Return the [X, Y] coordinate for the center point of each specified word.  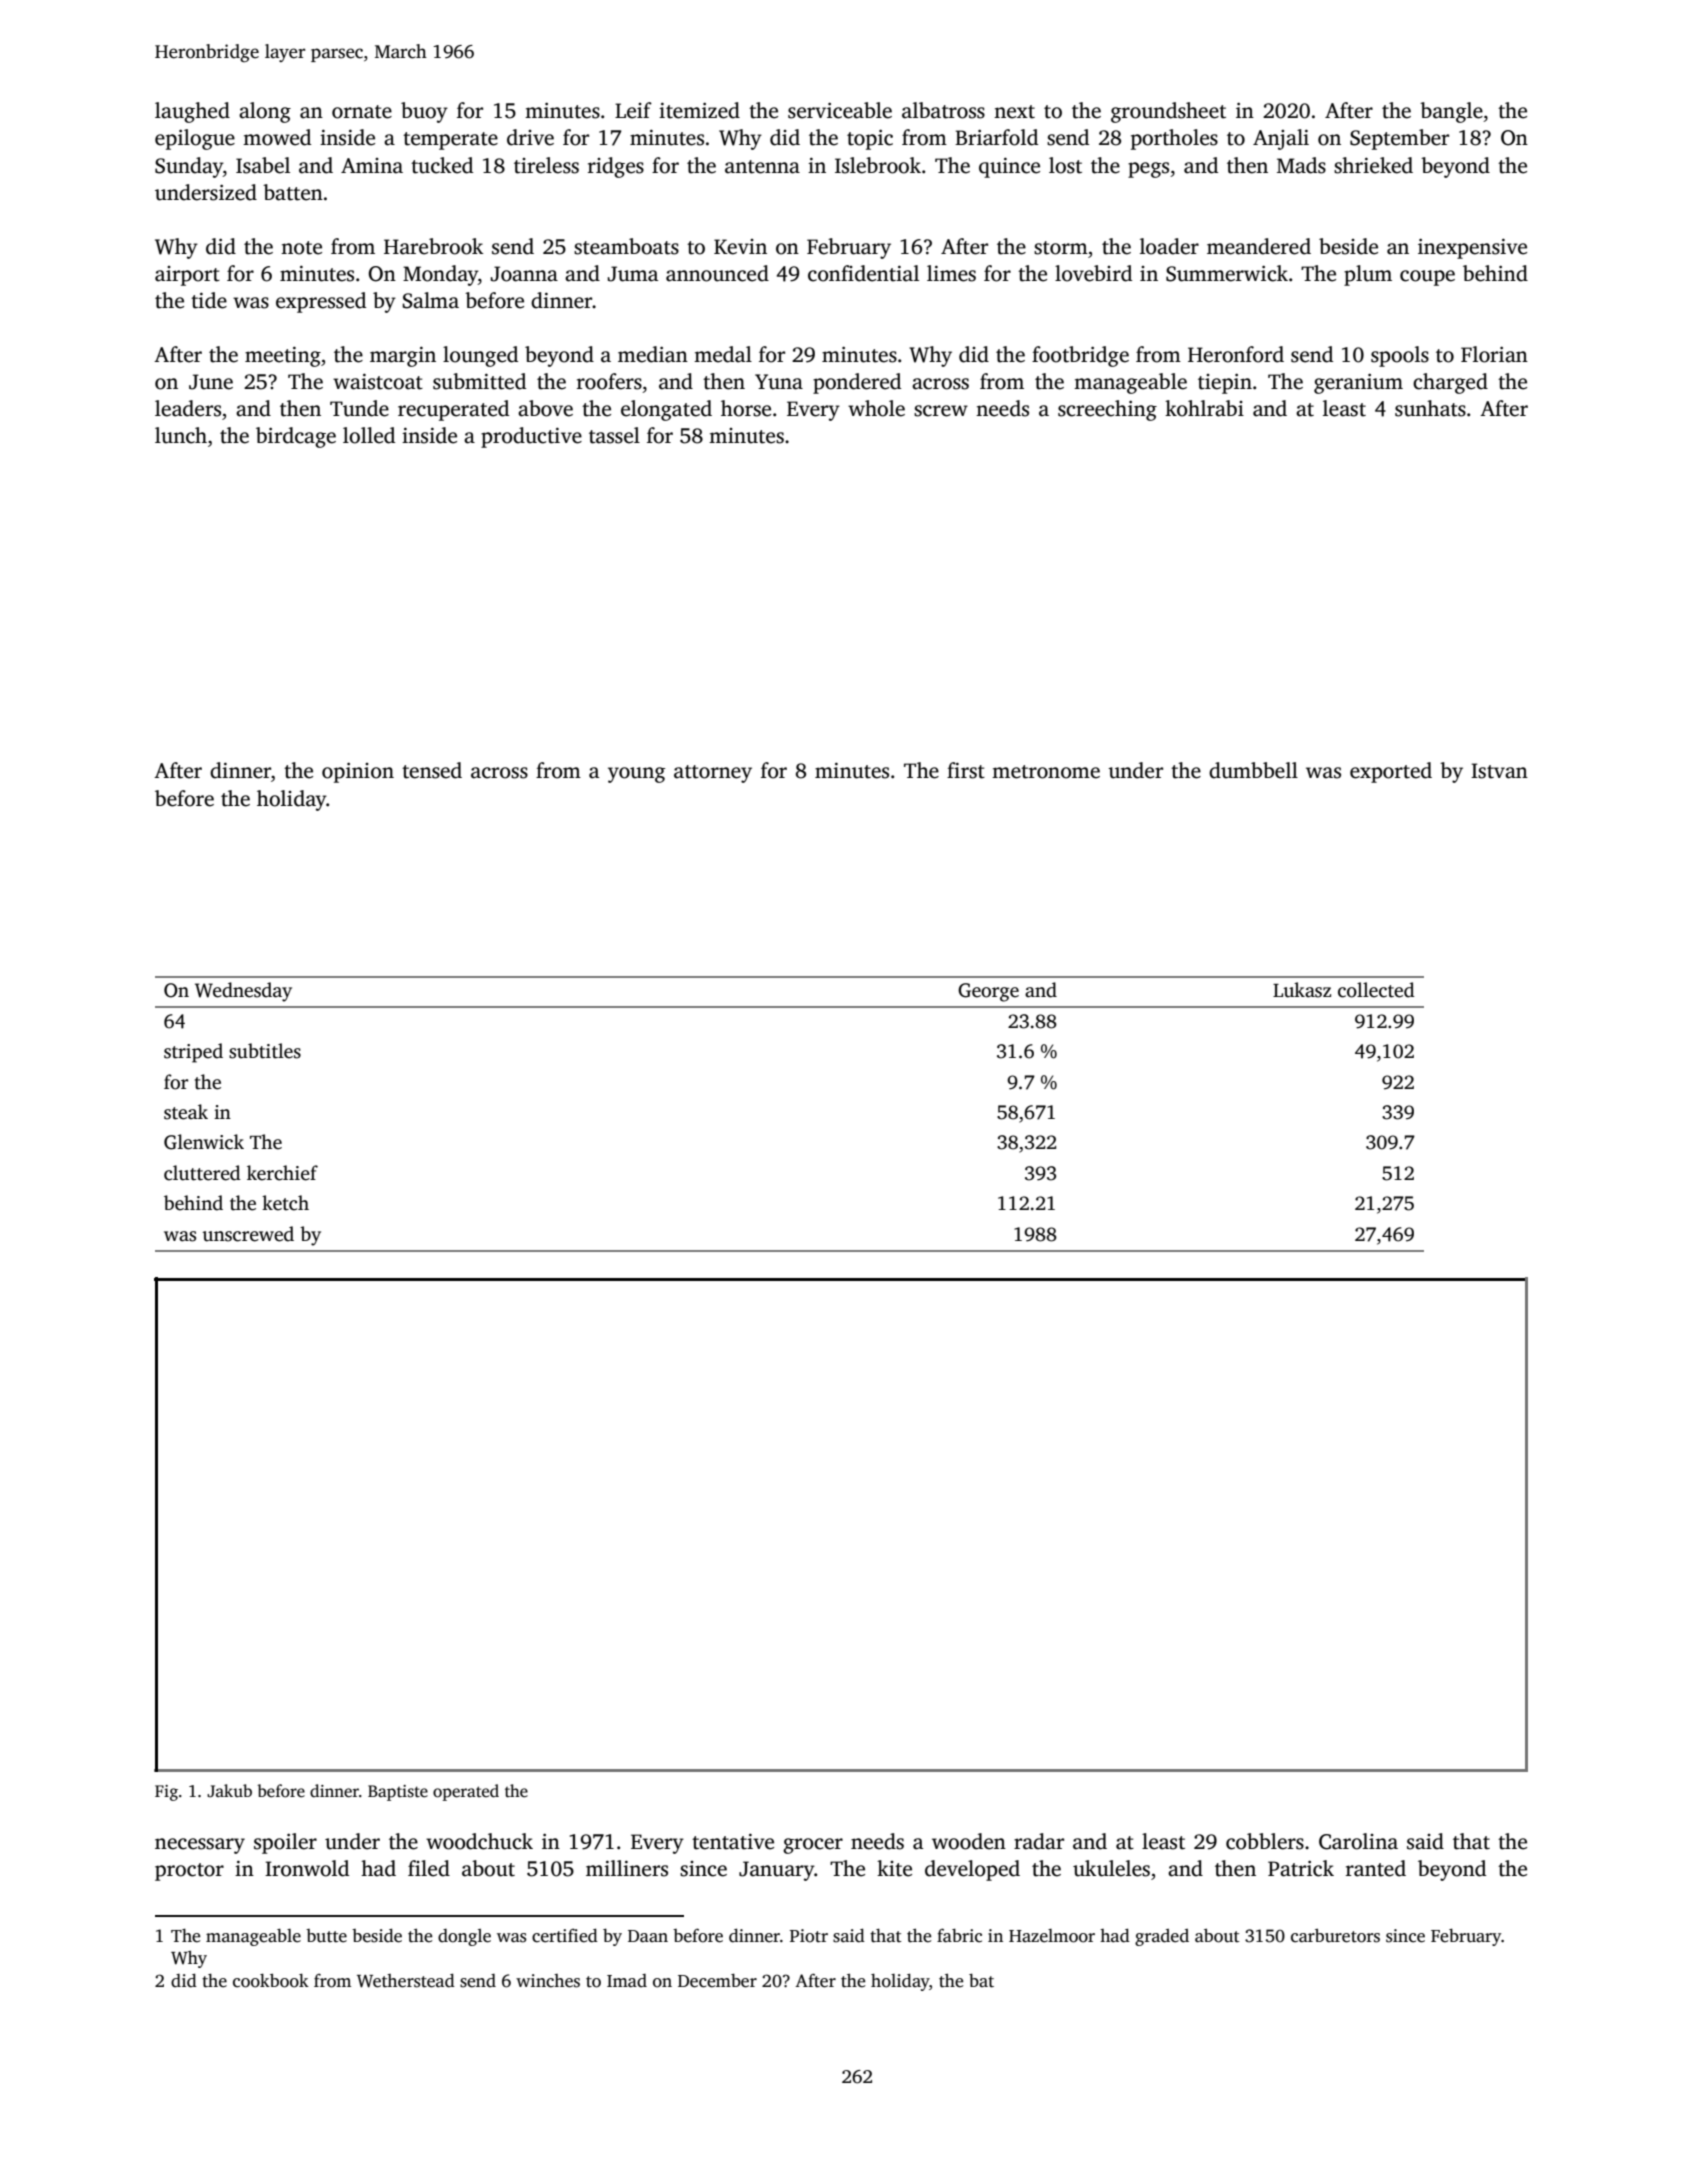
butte [326, 1936]
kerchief [282, 1173]
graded [1162, 1937]
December [717, 1981]
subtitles [265, 1051]
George [988, 992]
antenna [762, 167]
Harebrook [433, 246]
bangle [1451, 112]
